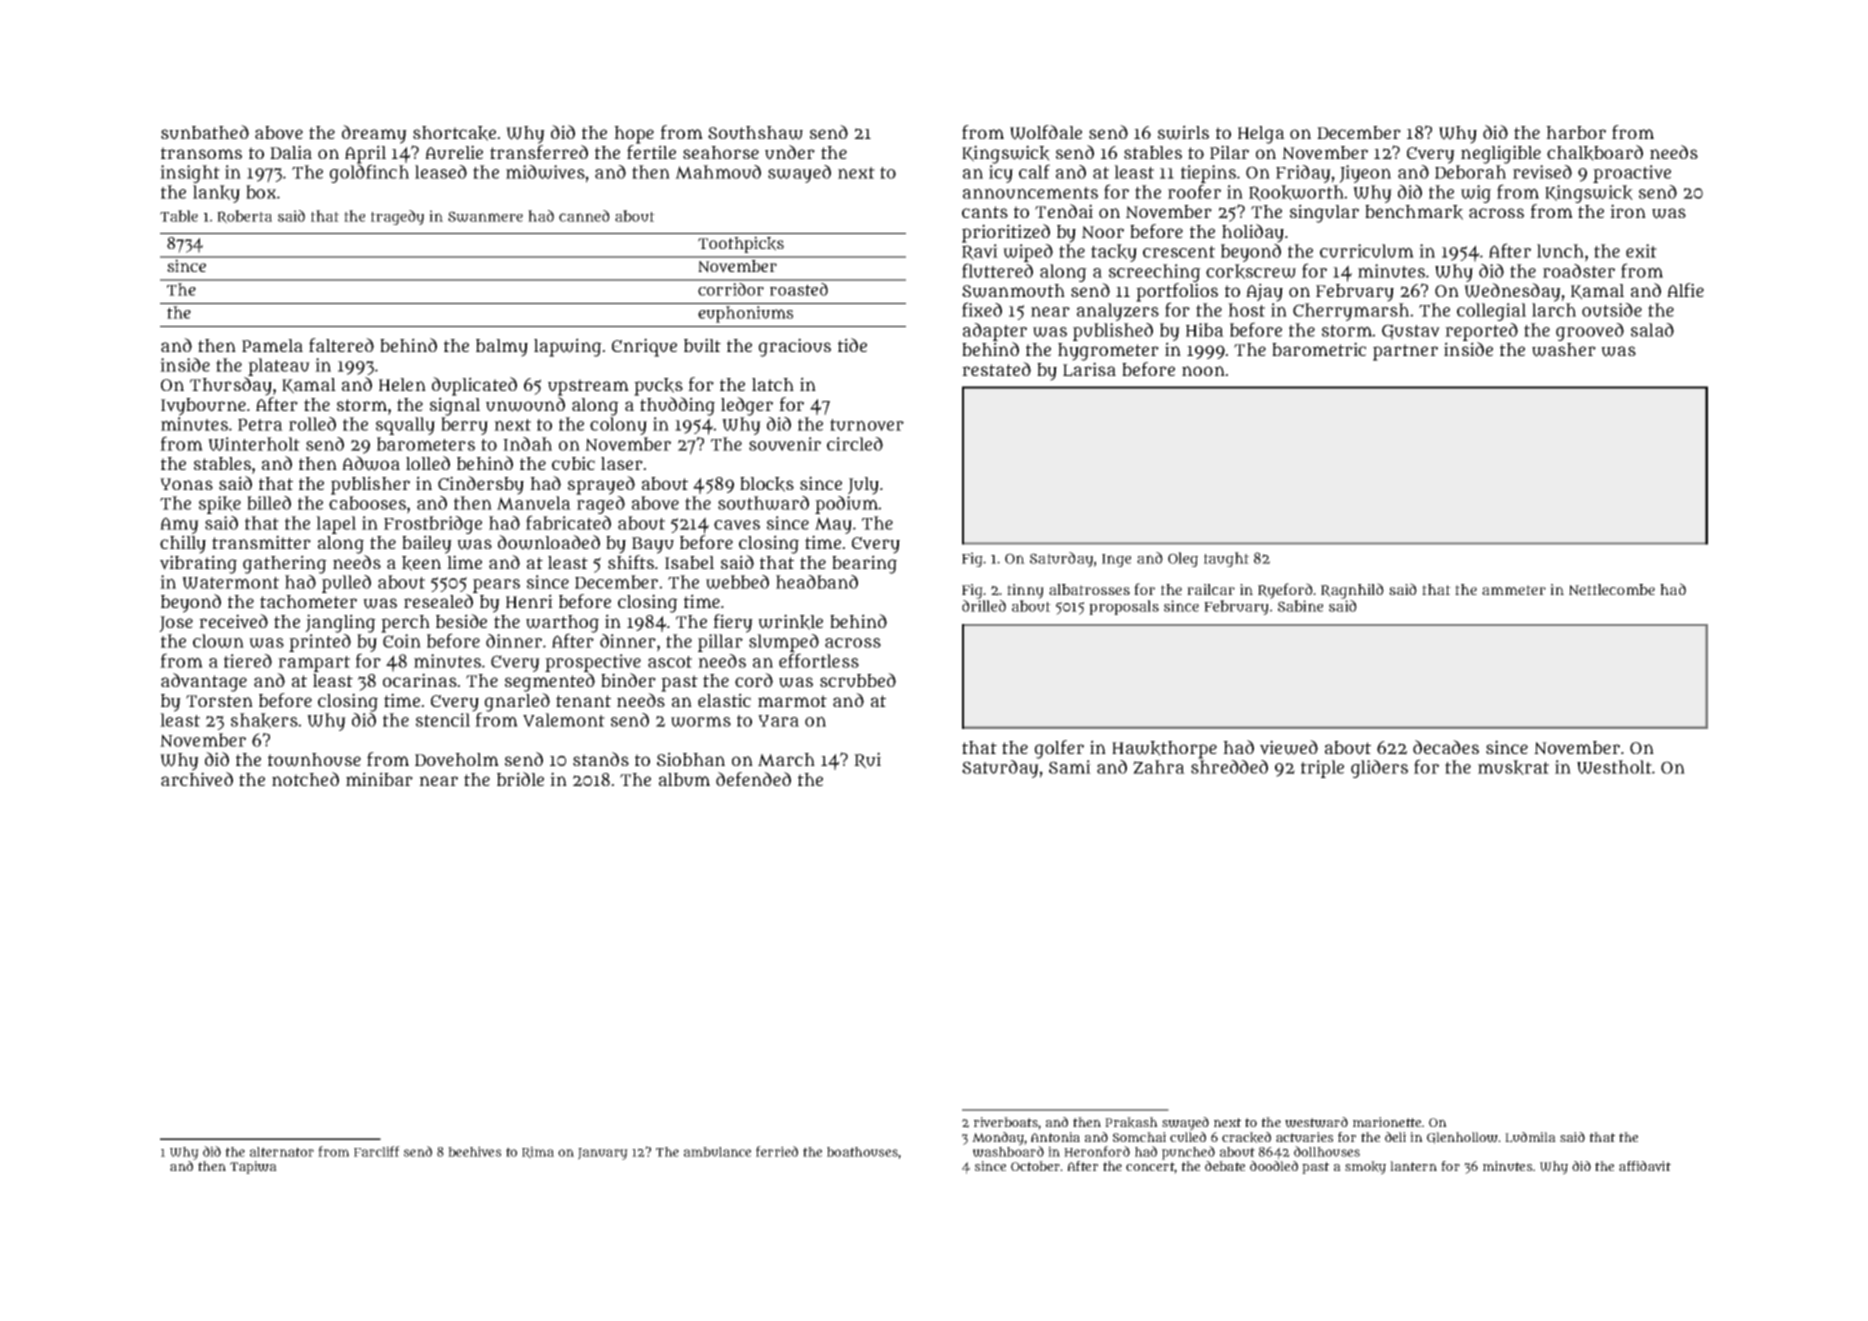  What do you see at coordinates (778, 721) in the image?
I see `Yara` at bounding box center [778, 721].
